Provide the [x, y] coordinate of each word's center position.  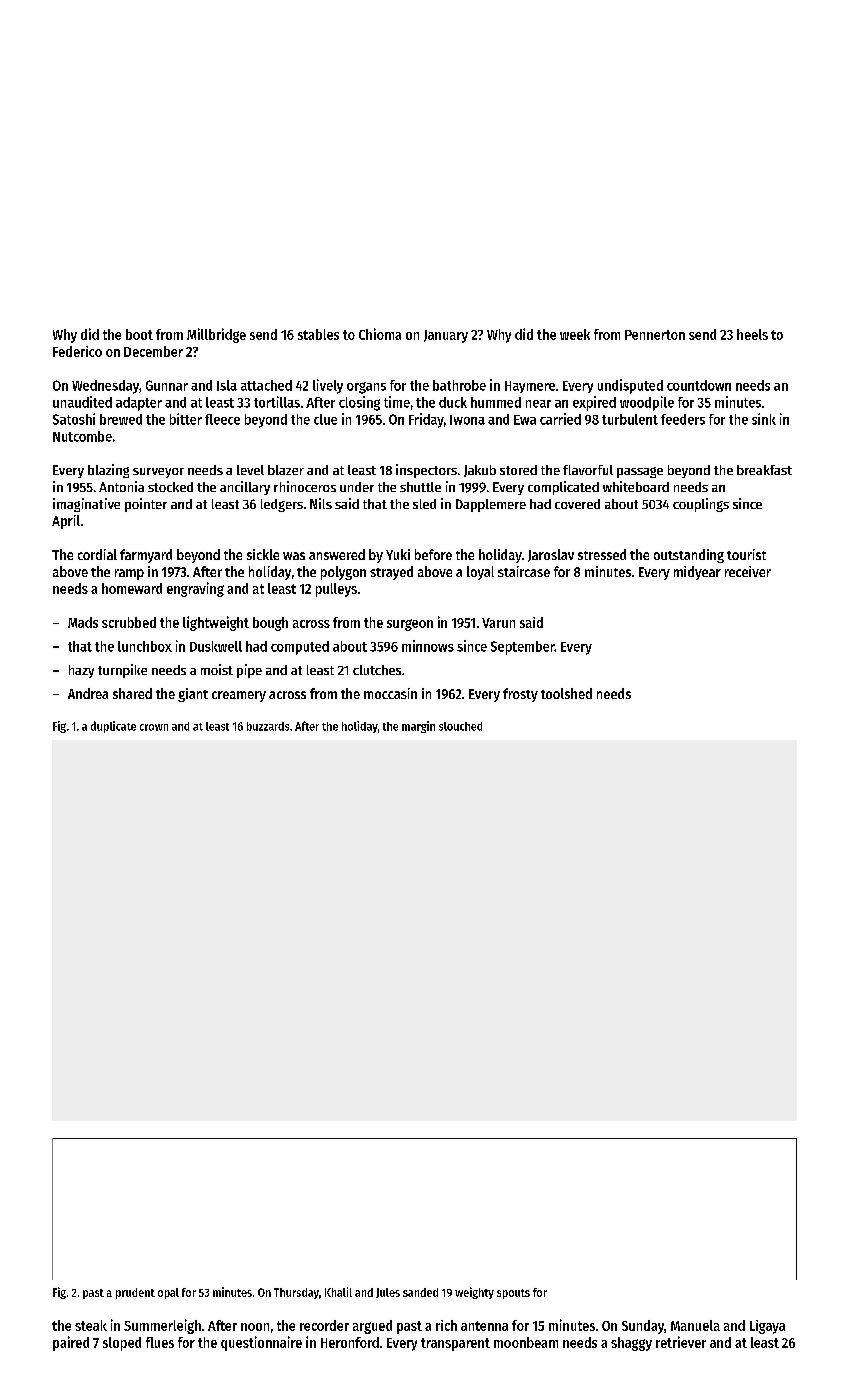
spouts [513, 1294]
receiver [748, 571]
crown [154, 727]
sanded [420, 1292]
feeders [683, 419]
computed [300, 648]
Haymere [530, 387]
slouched [460, 726]
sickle [263, 554]
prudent [135, 1293]
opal [168, 1293]
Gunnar [167, 385]
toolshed [566, 693]
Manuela [695, 1325]
